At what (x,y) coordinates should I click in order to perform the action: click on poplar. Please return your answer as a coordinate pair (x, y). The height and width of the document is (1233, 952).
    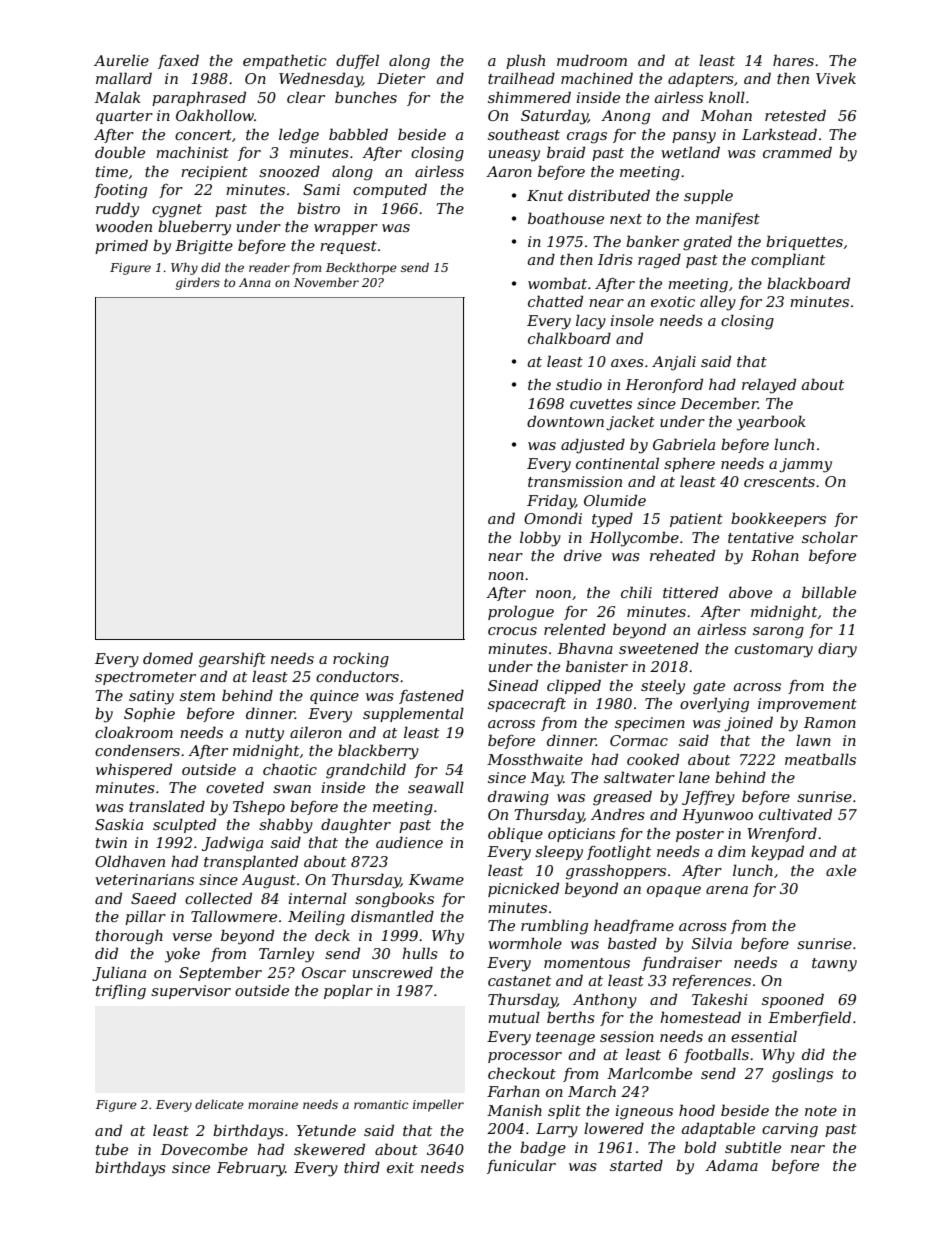
    Looking at the image, I should click on (348, 991).
